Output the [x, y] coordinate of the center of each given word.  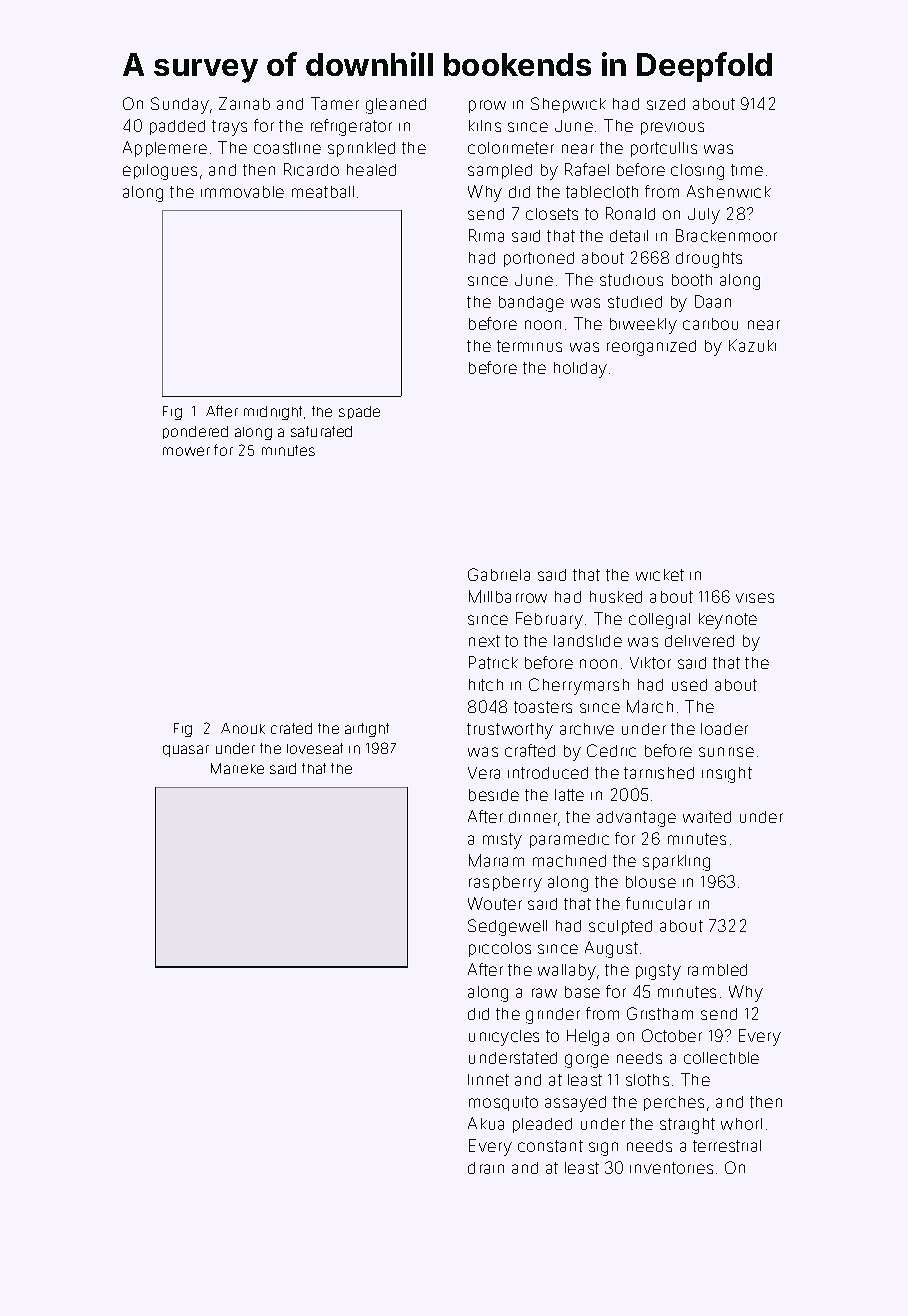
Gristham [660, 1013]
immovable [242, 192]
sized [666, 104]
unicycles [504, 1038]
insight [727, 775]
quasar [186, 751]
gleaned [396, 106]
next [484, 641]
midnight [273, 413]
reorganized [651, 348]
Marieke [237, 768]
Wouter [495, 903]
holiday [580, 370]
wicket [660, 575]
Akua [486, 1123]
